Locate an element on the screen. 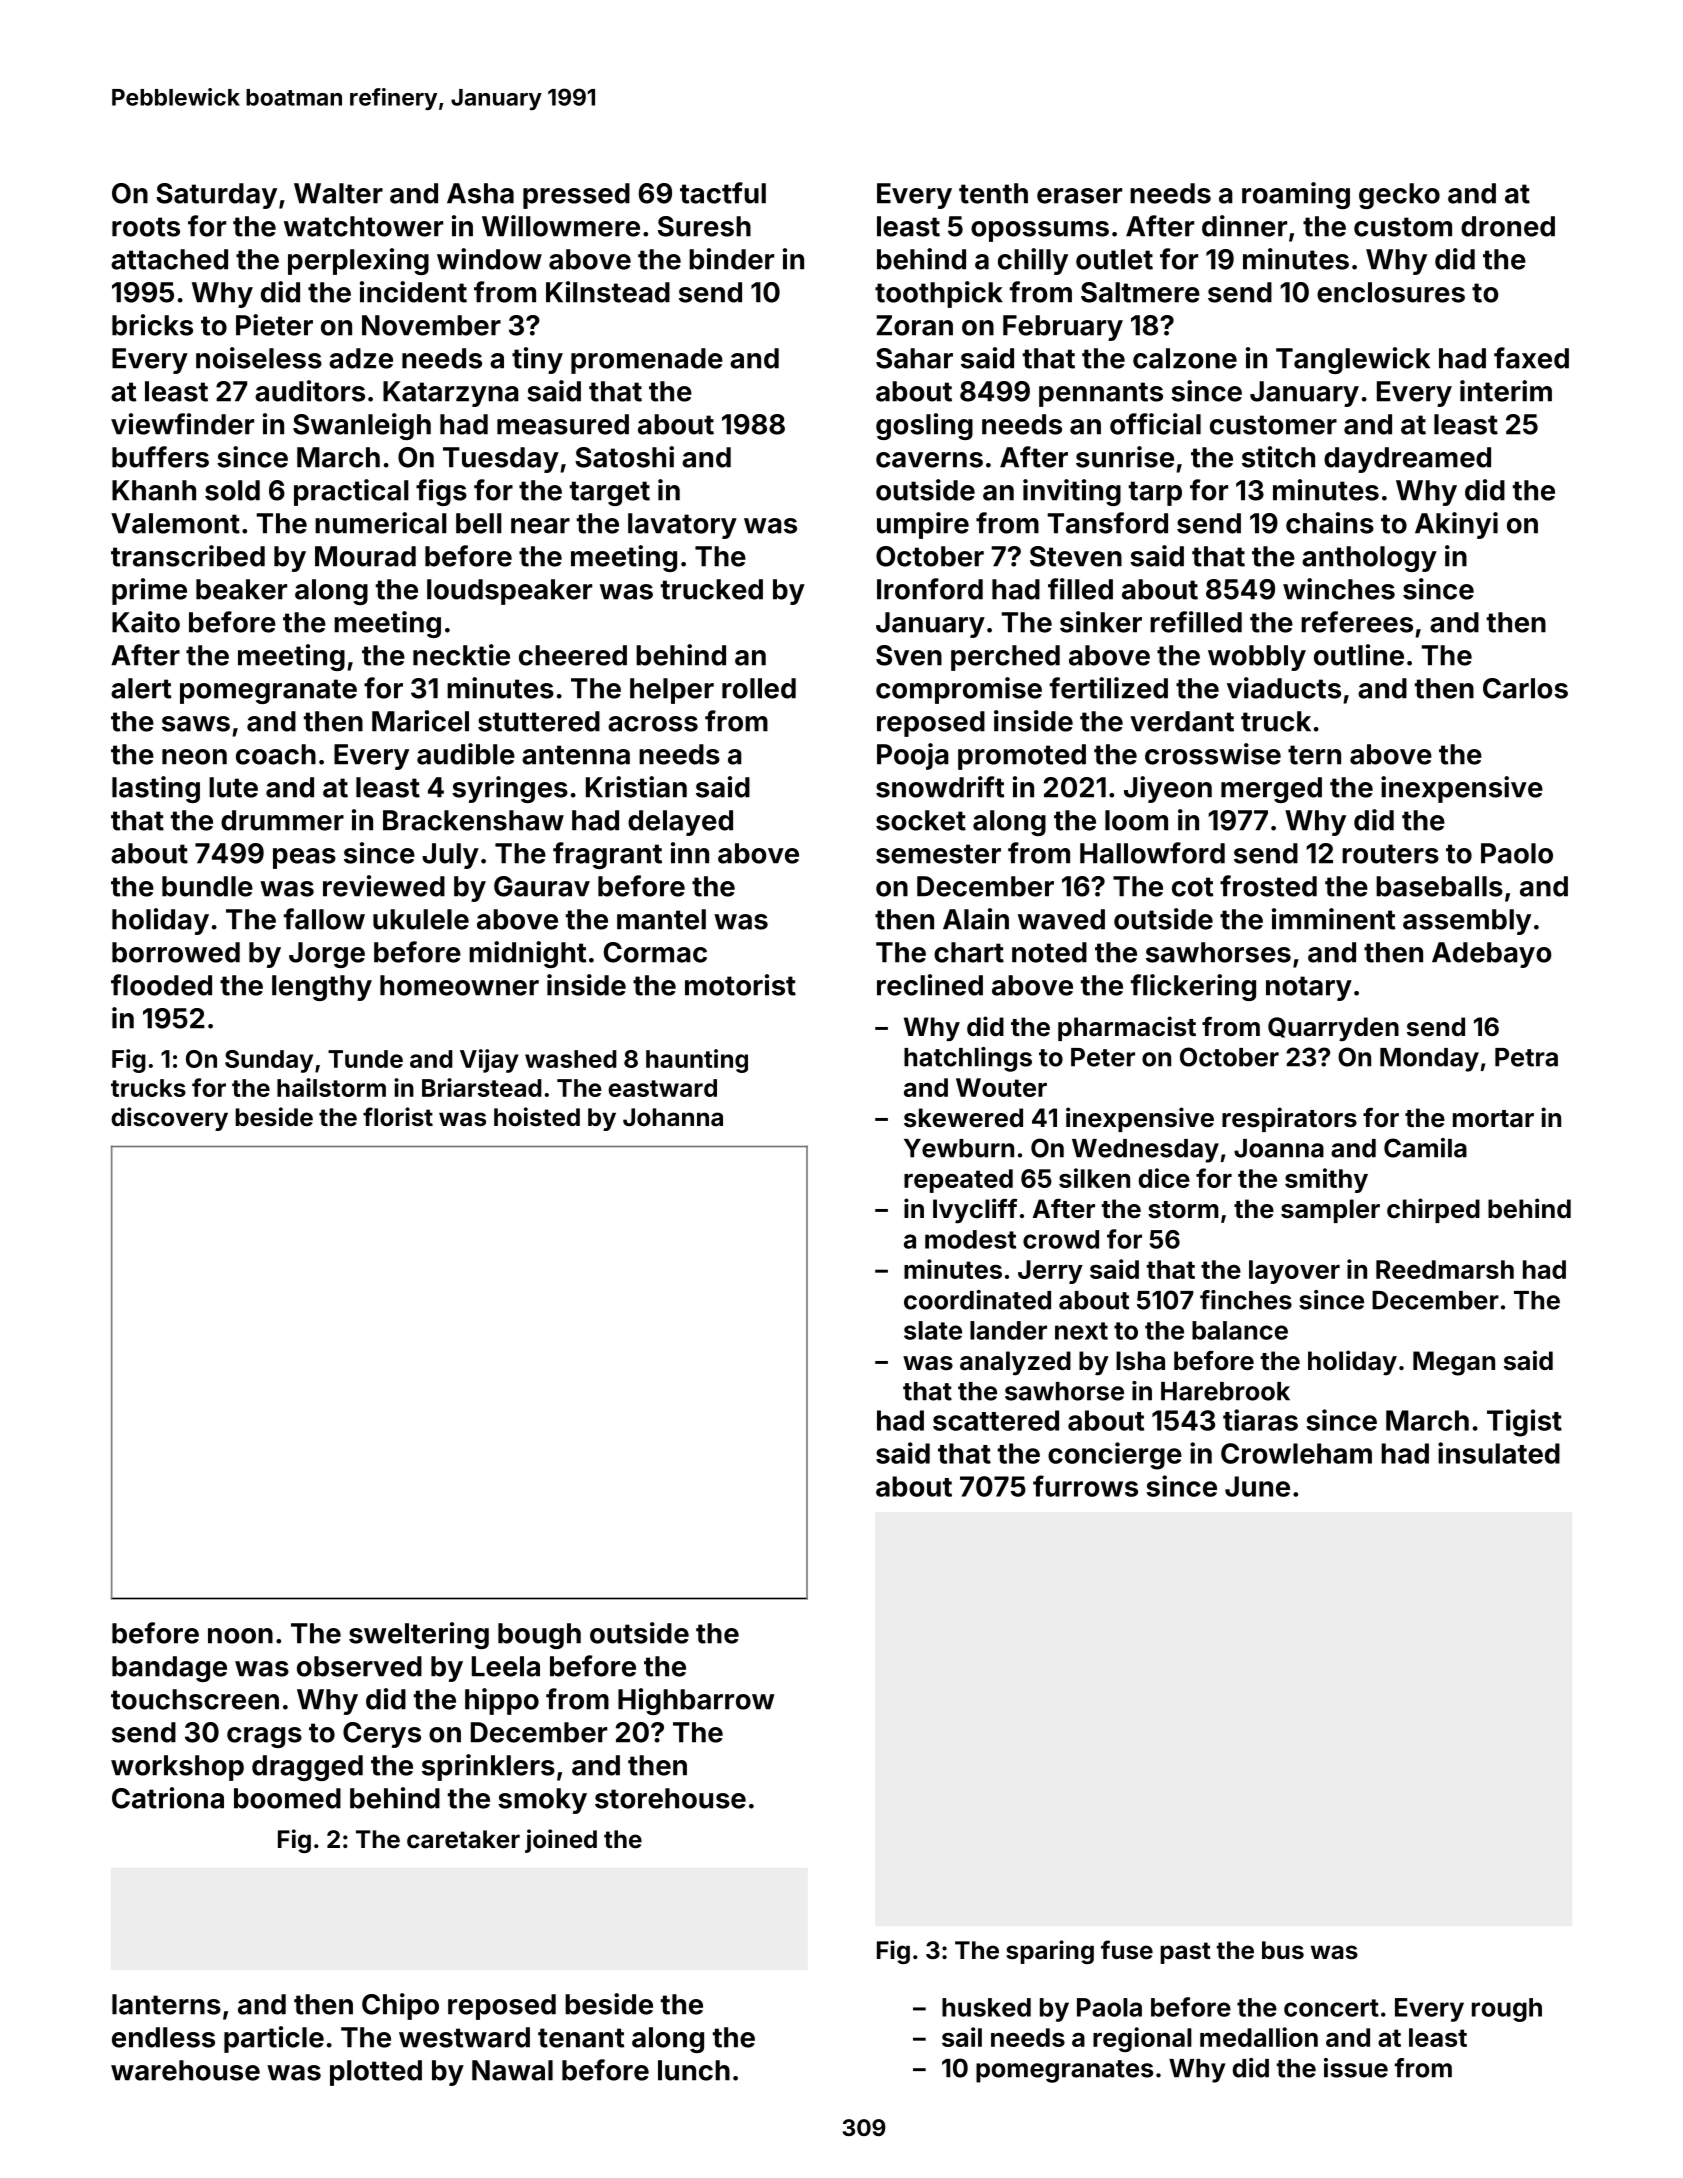 Image resolution: width=1683 pixels, height=2178 pixels. Kilnstead is located at coordinates (608, 292).
